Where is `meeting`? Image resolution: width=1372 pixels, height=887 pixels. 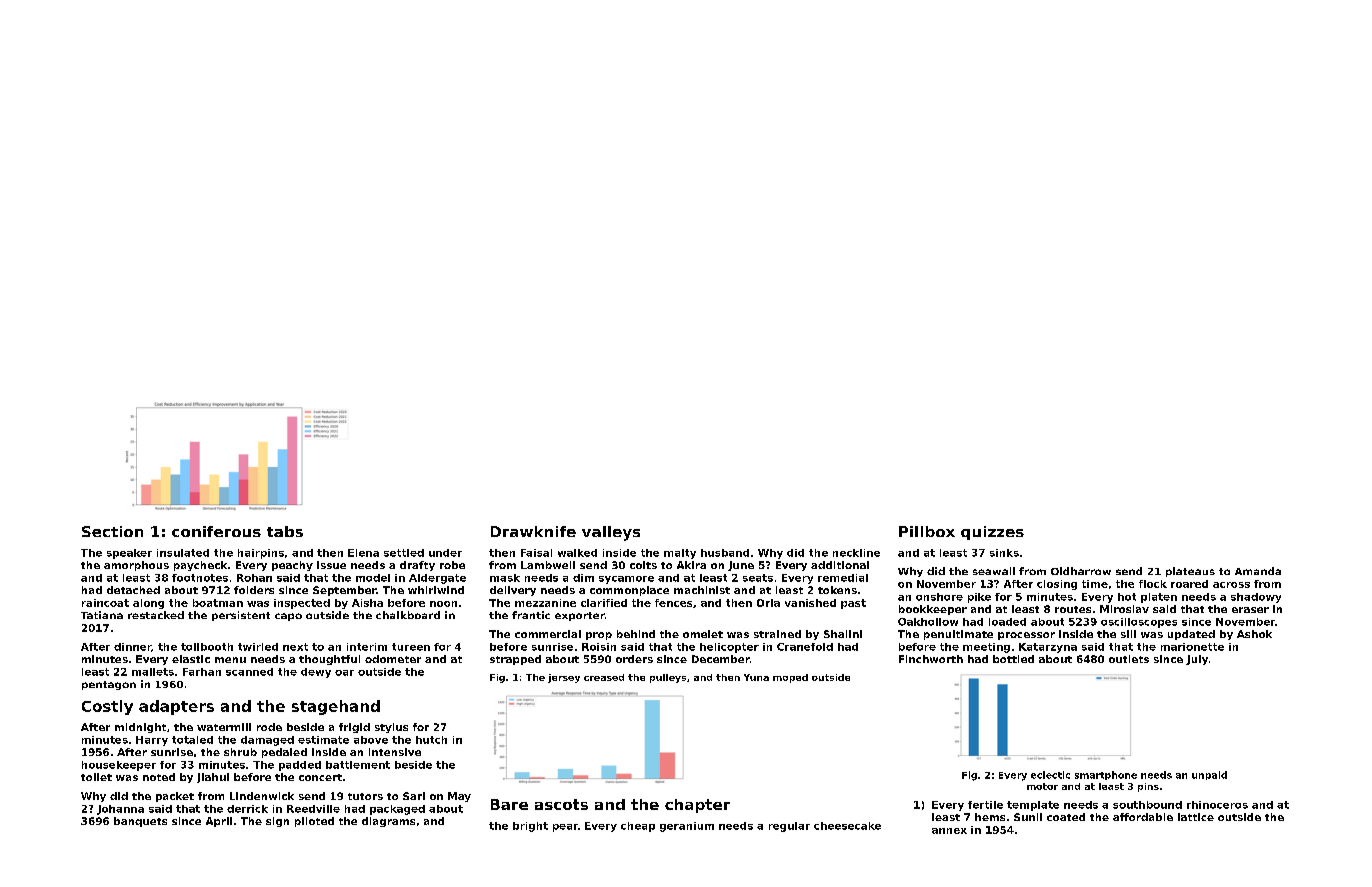
meeting is located at coordinates (986, 648).
